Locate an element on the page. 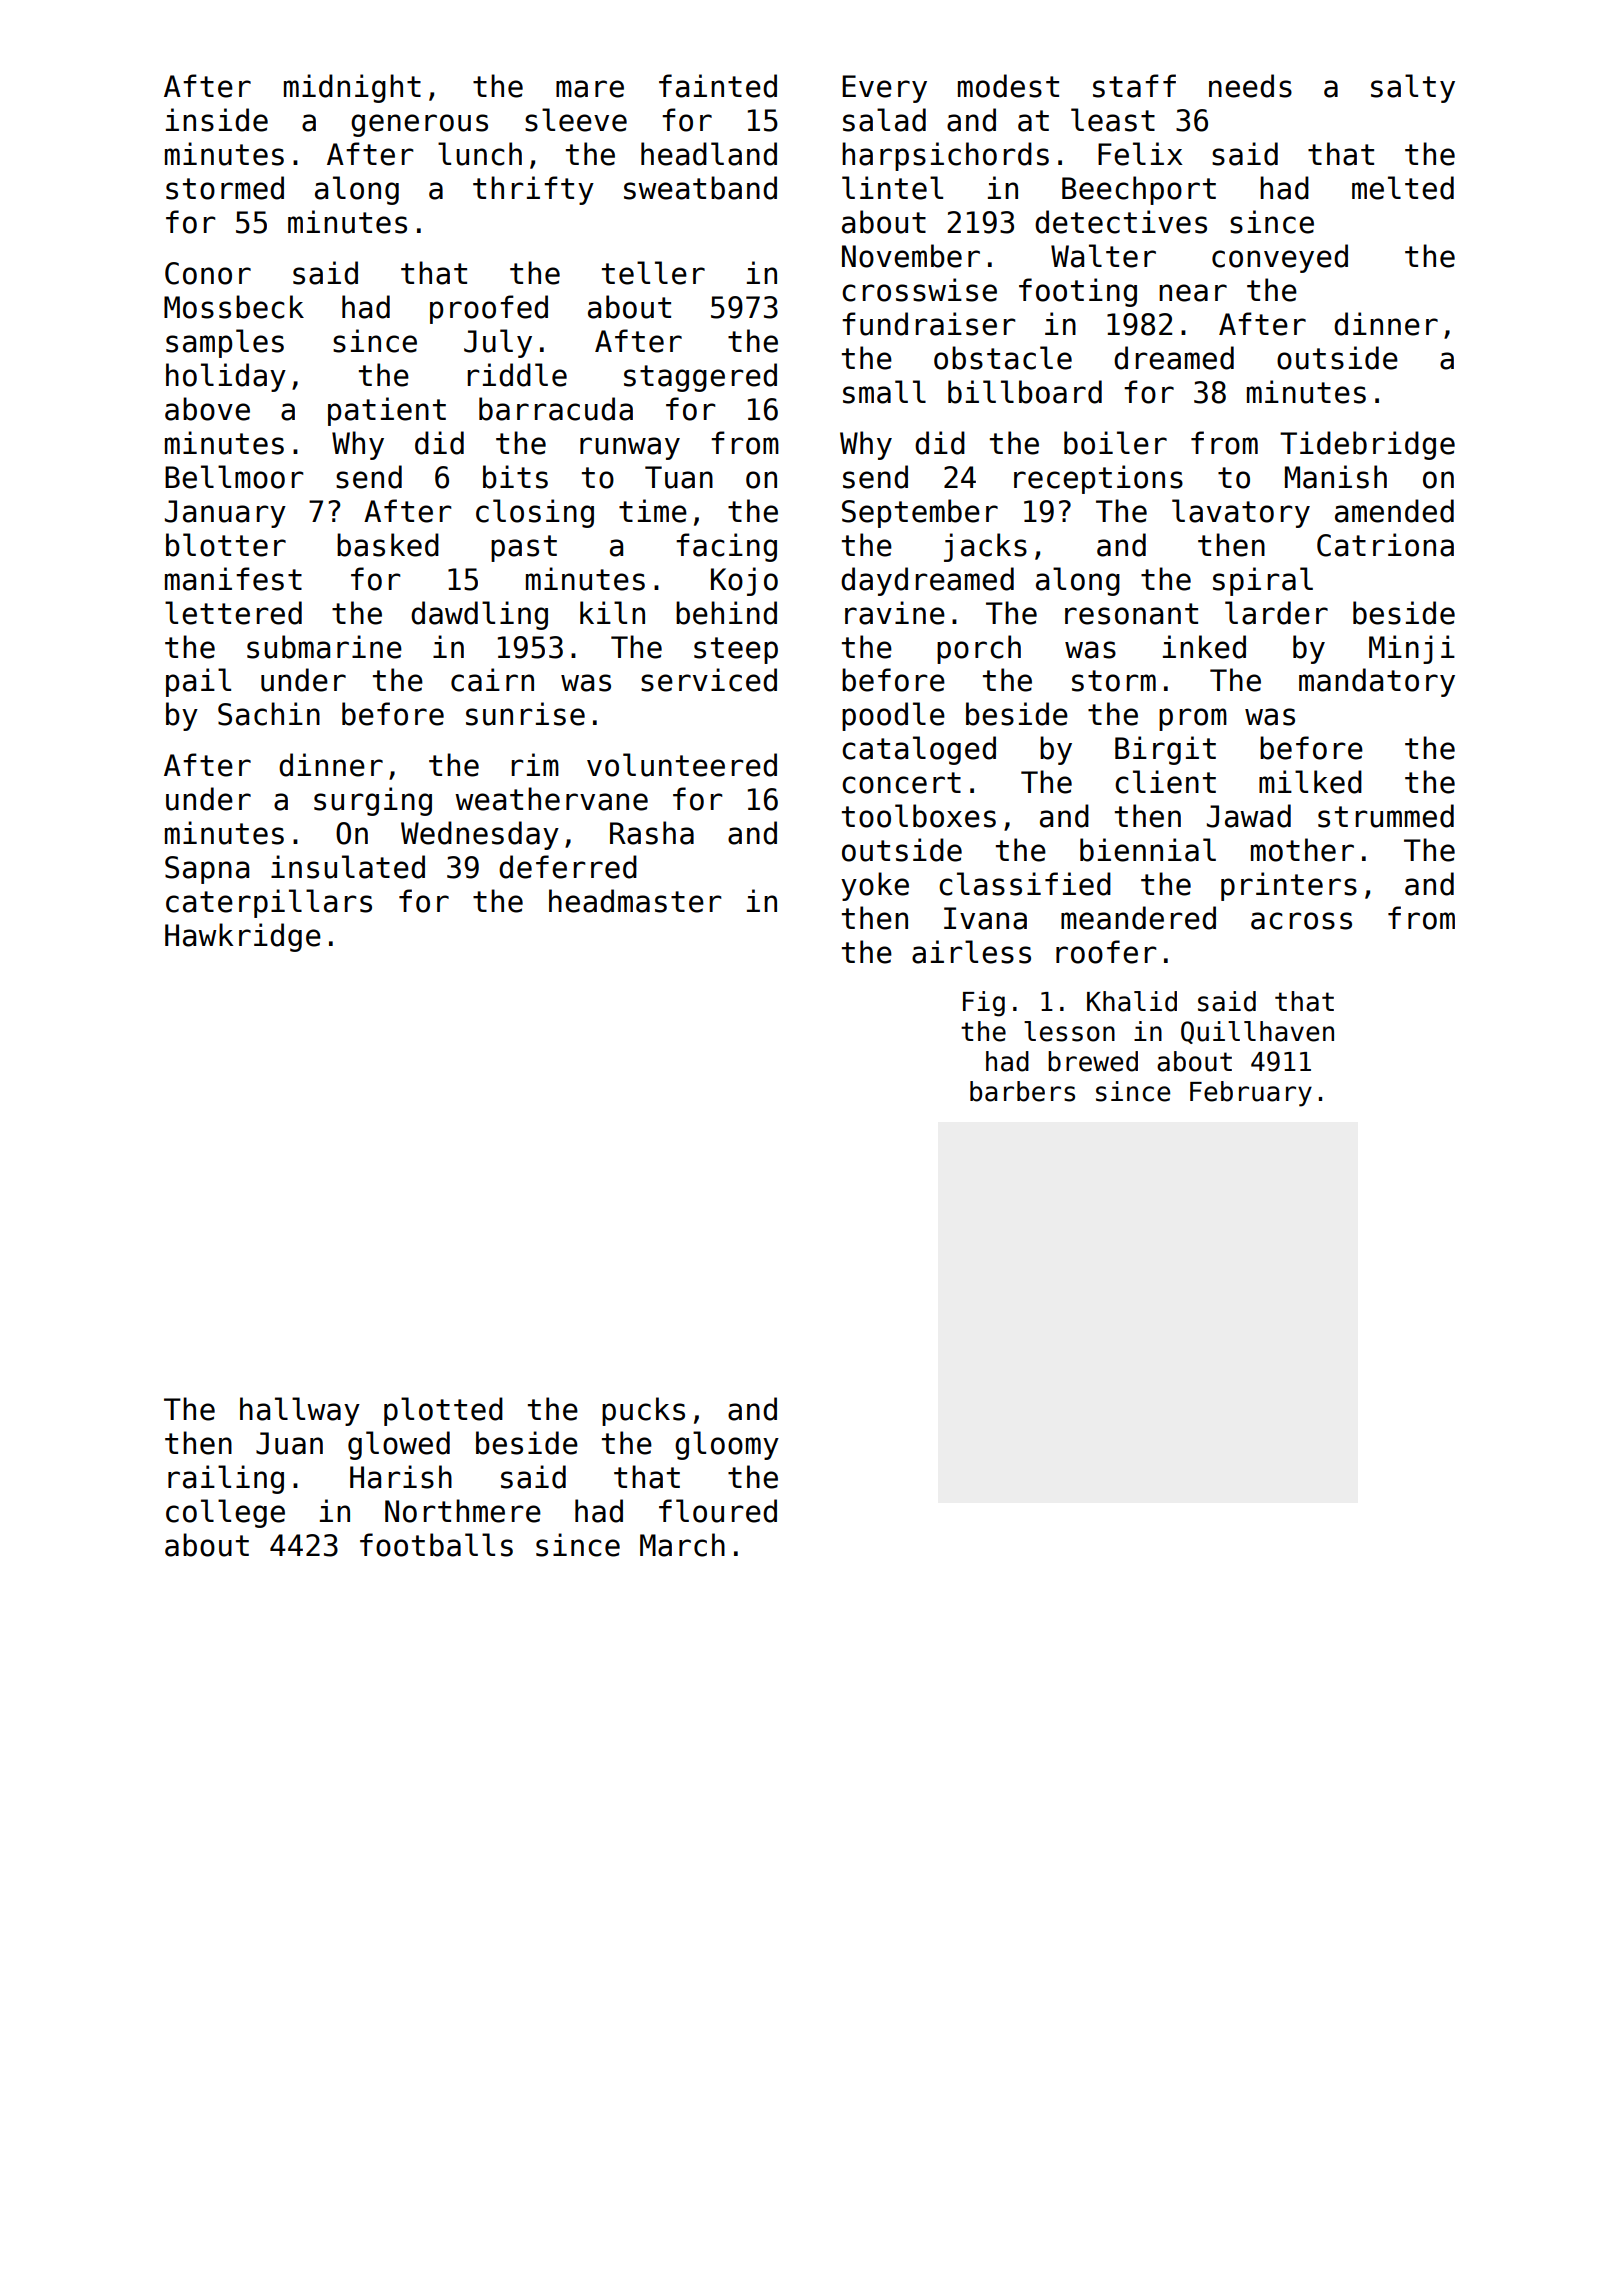 This document has height=2292, width=1620. hallway is located at coordinates (300, 1411).
